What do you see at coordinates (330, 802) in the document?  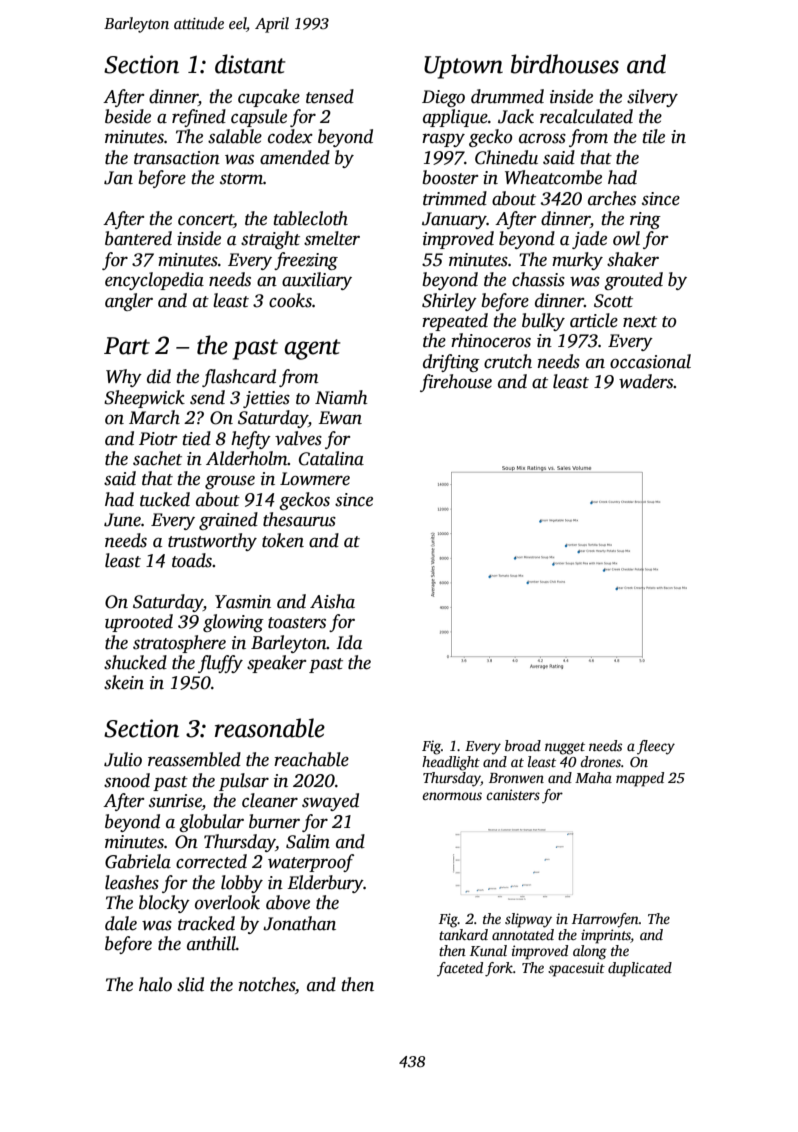 I see `swayed` at bounding box center [330, 802].
